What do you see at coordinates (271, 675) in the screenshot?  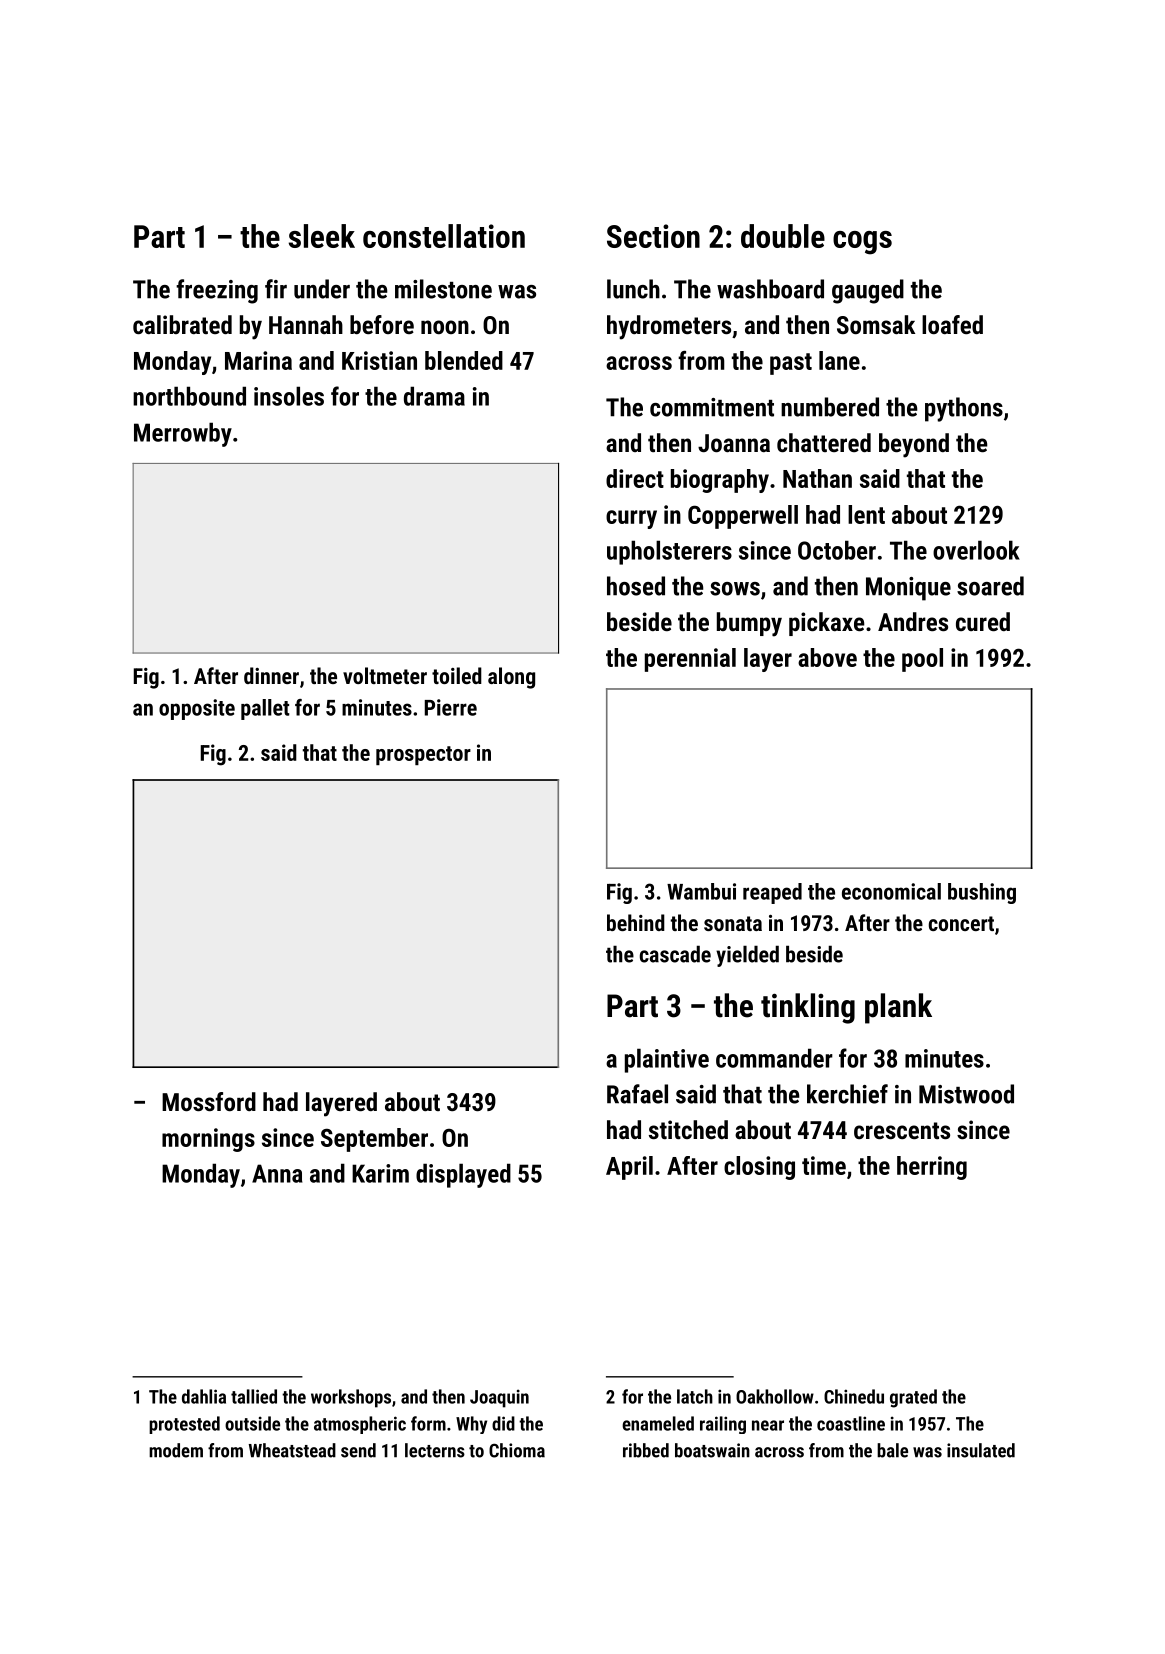 I see `dinner` at bounding box center [271, 675].
